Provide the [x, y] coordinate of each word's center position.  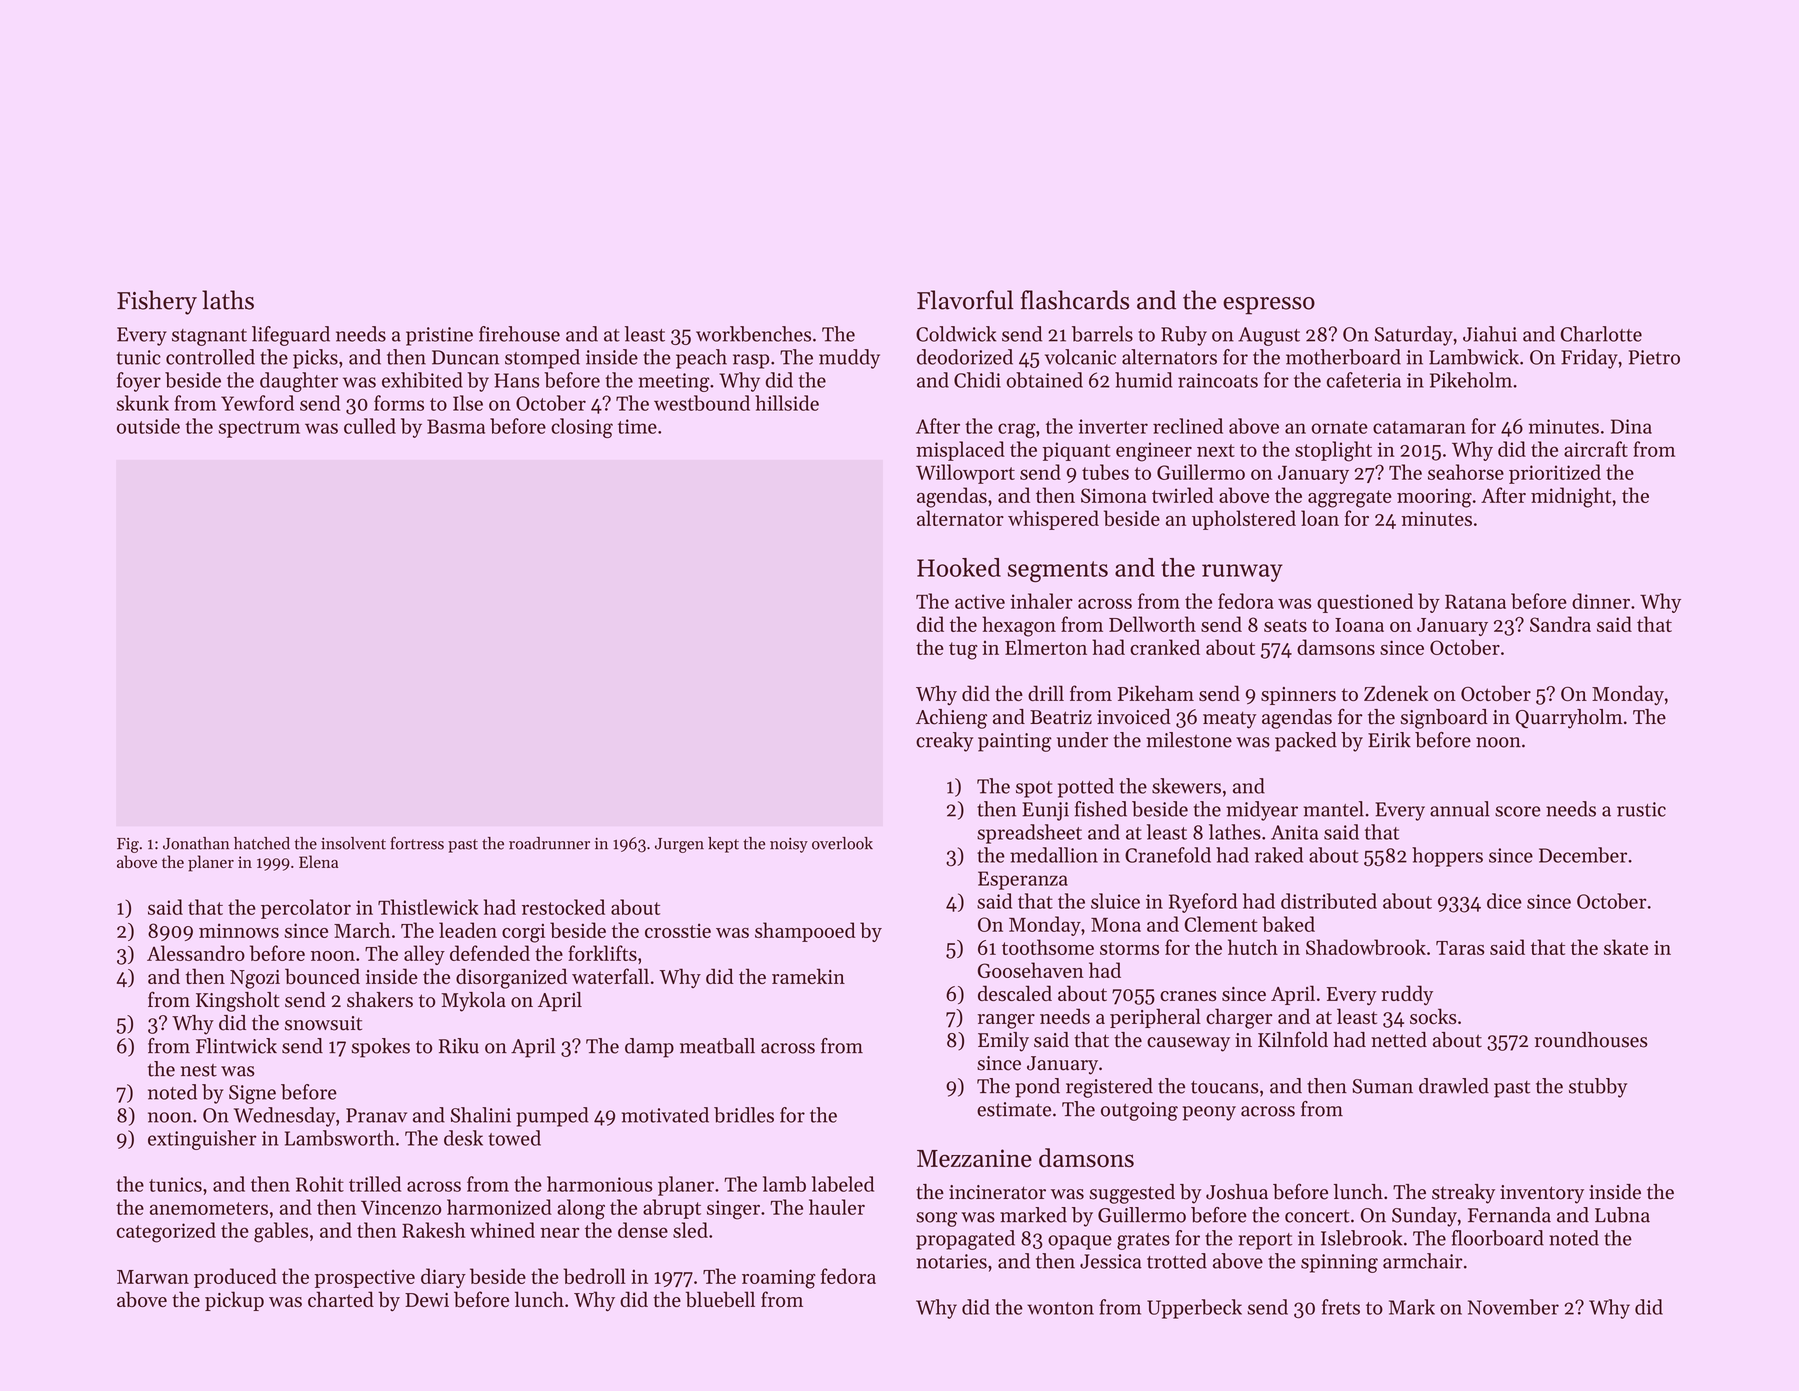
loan [1320, 518]
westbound [702, 403]
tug [963, 651]
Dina [1631, 426]
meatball [717, 1046]
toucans [1225, 1087]
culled [370, 426]
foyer [139, 382]
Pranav [376, 1115]
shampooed [805, 932]
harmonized [499, 1207]
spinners [1298, 696]
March [362, 930]
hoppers [1447, 857]
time [637, 426]
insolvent [353, 843]
